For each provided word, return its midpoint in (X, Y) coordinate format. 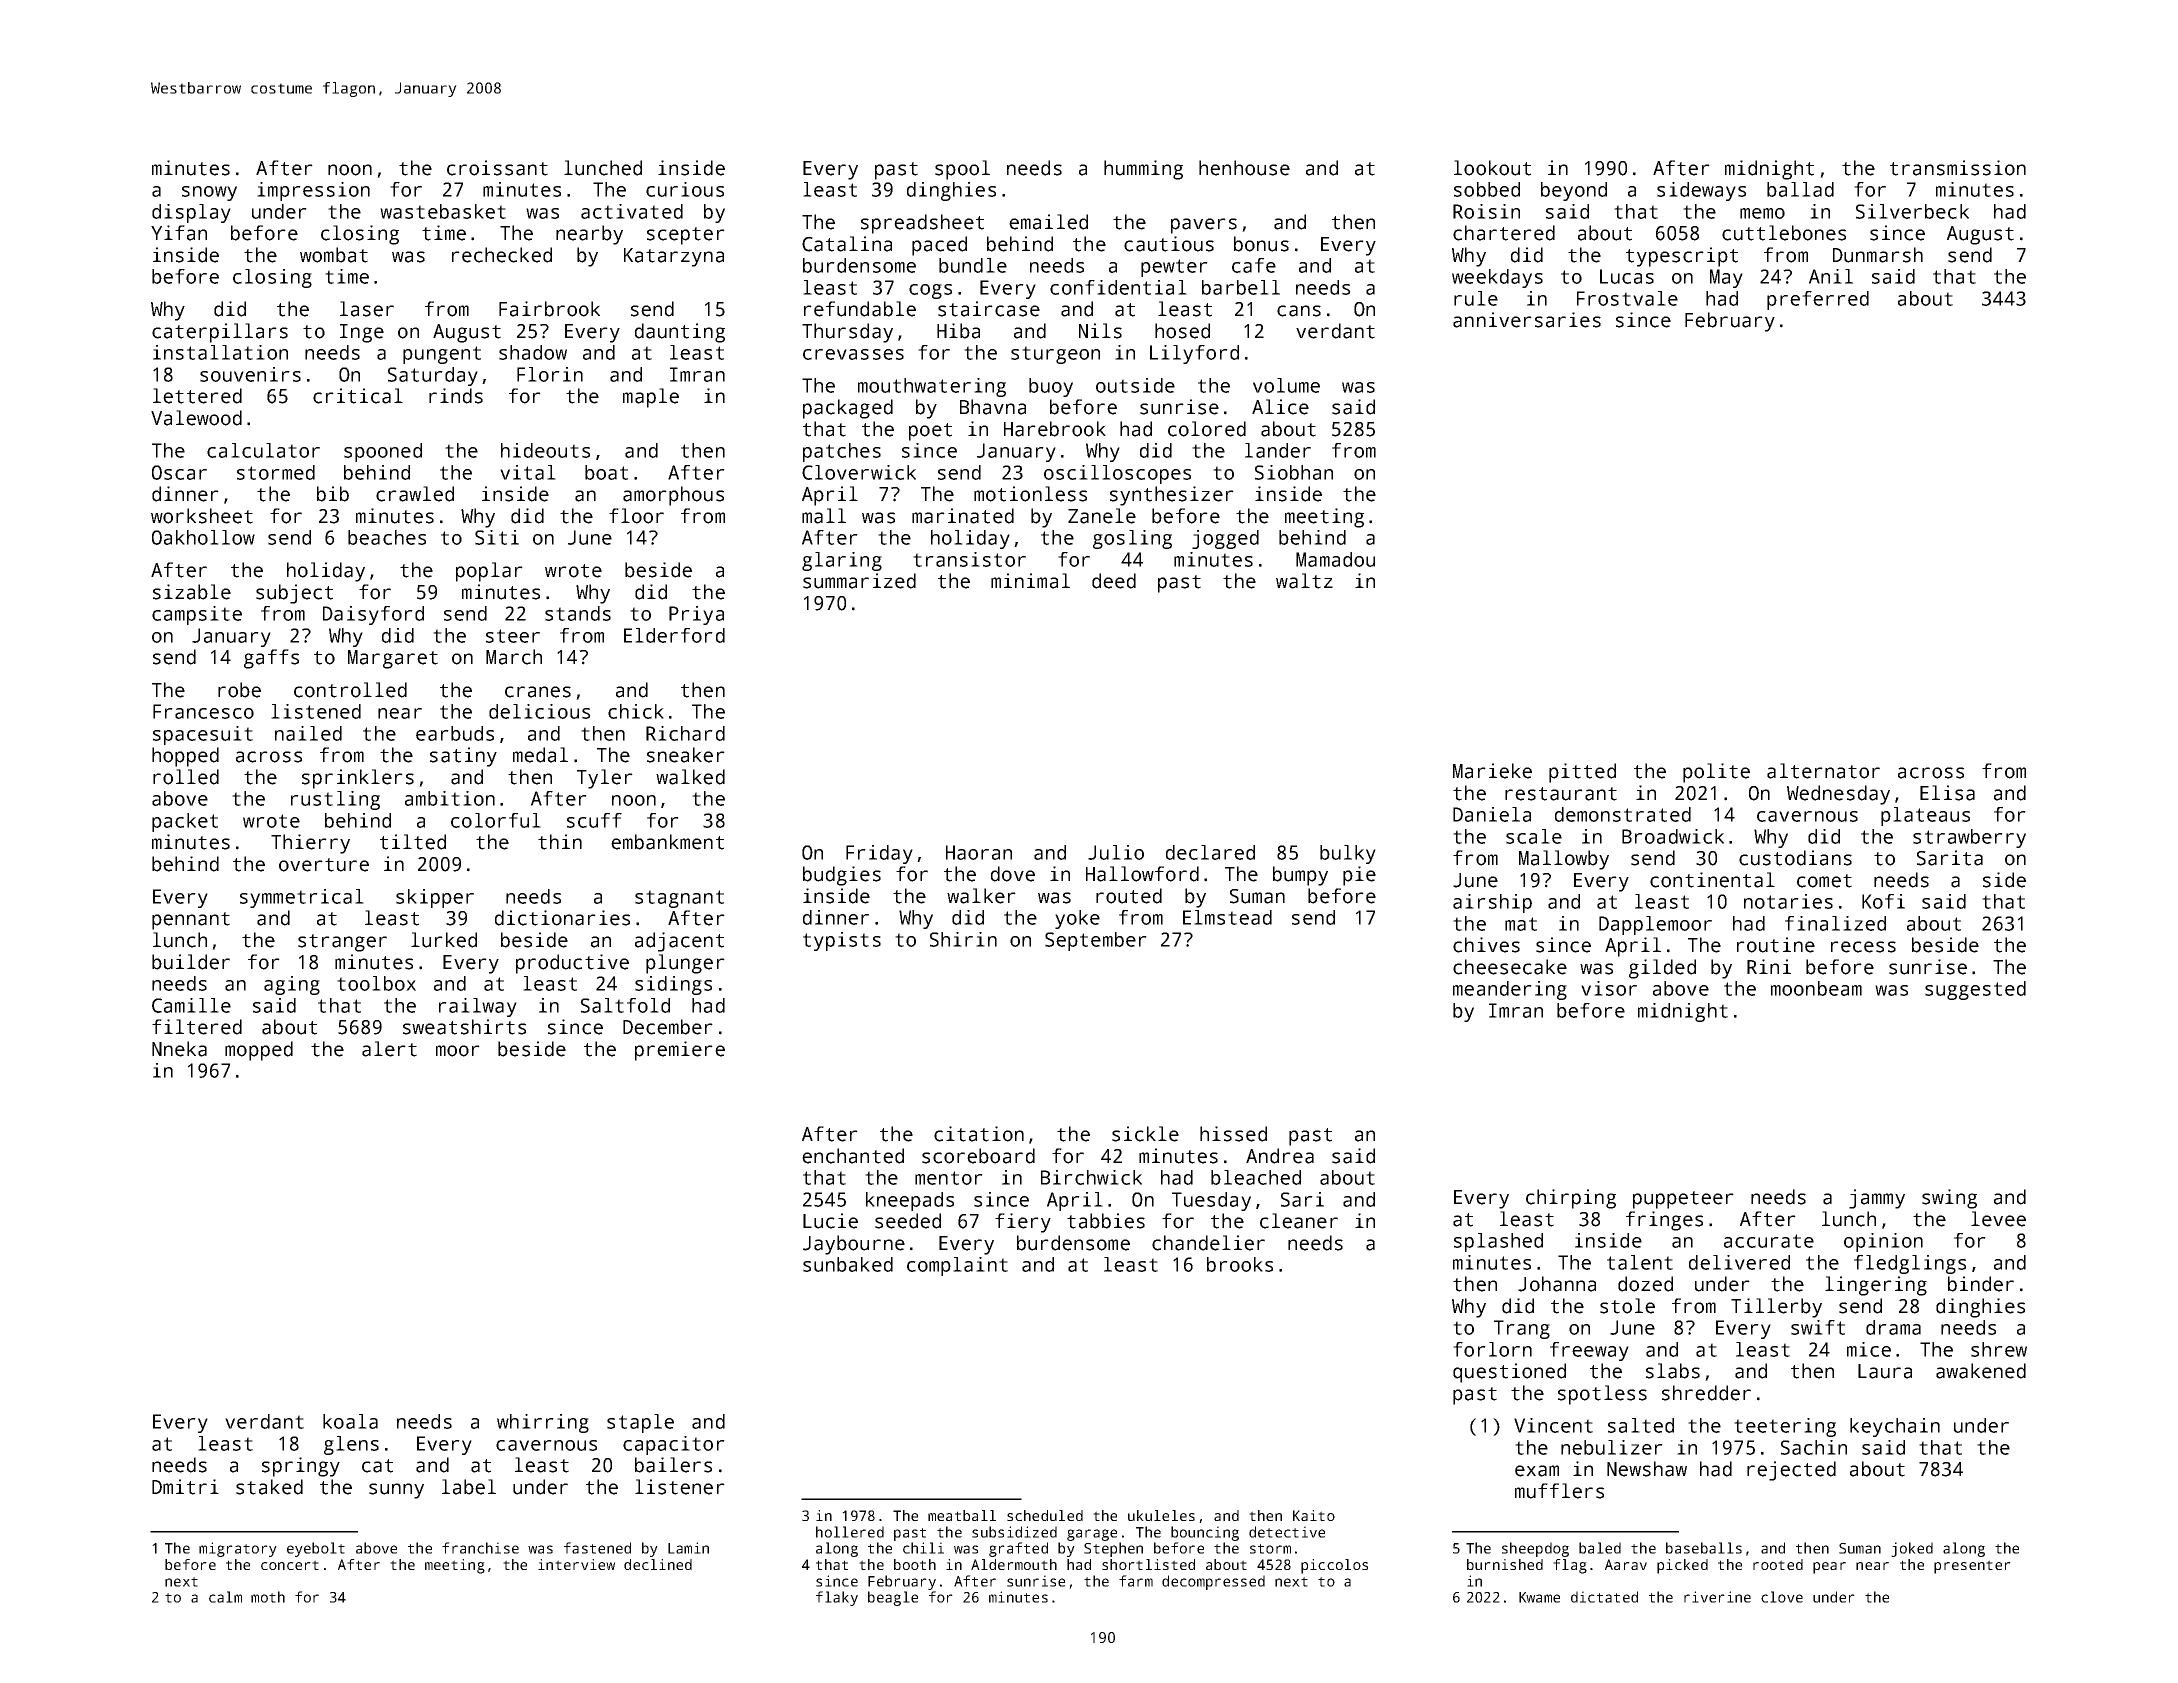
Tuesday (1211, 1201)
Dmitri (185, 1487)
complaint (957, 1266)
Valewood (196, 418)
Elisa (1947, 793)
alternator (1823, 771)
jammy (1877, 1199)
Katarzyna (674, 257)
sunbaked (848, 1264)
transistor (969, 559)
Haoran (979, 852)
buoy (1051, 387)
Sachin (1814, 1447)
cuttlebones (1784, 233)
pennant (191, 921)
